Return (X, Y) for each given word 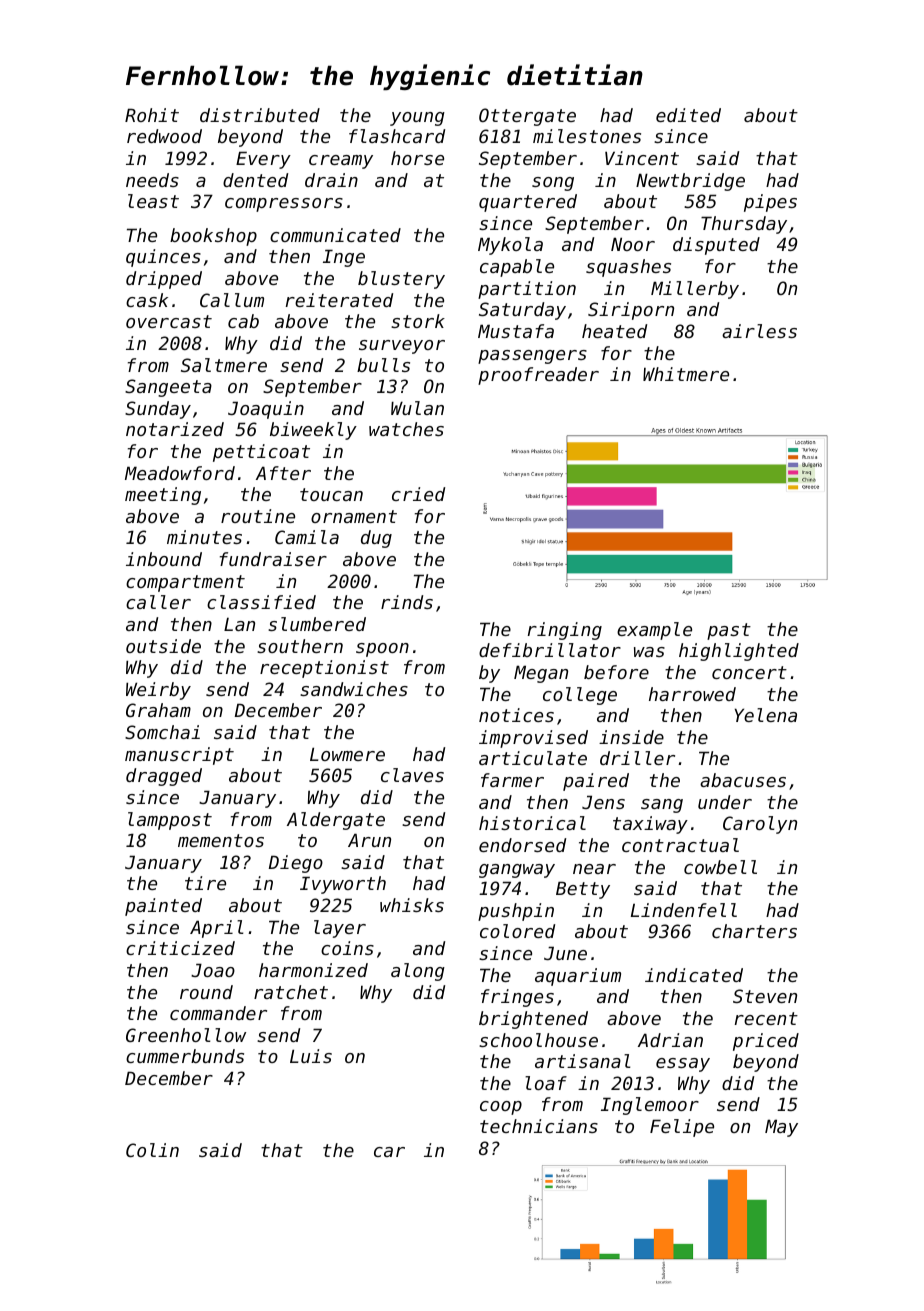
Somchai (162, 732)
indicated (694, 975)
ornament (354, 516)
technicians (539, 1126)
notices (516, 715)
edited (688, 115)
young (417, 119)
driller (637, 758)
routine (258, 516)
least (153, 201)
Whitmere (686, 374)
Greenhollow (186, 1035)
